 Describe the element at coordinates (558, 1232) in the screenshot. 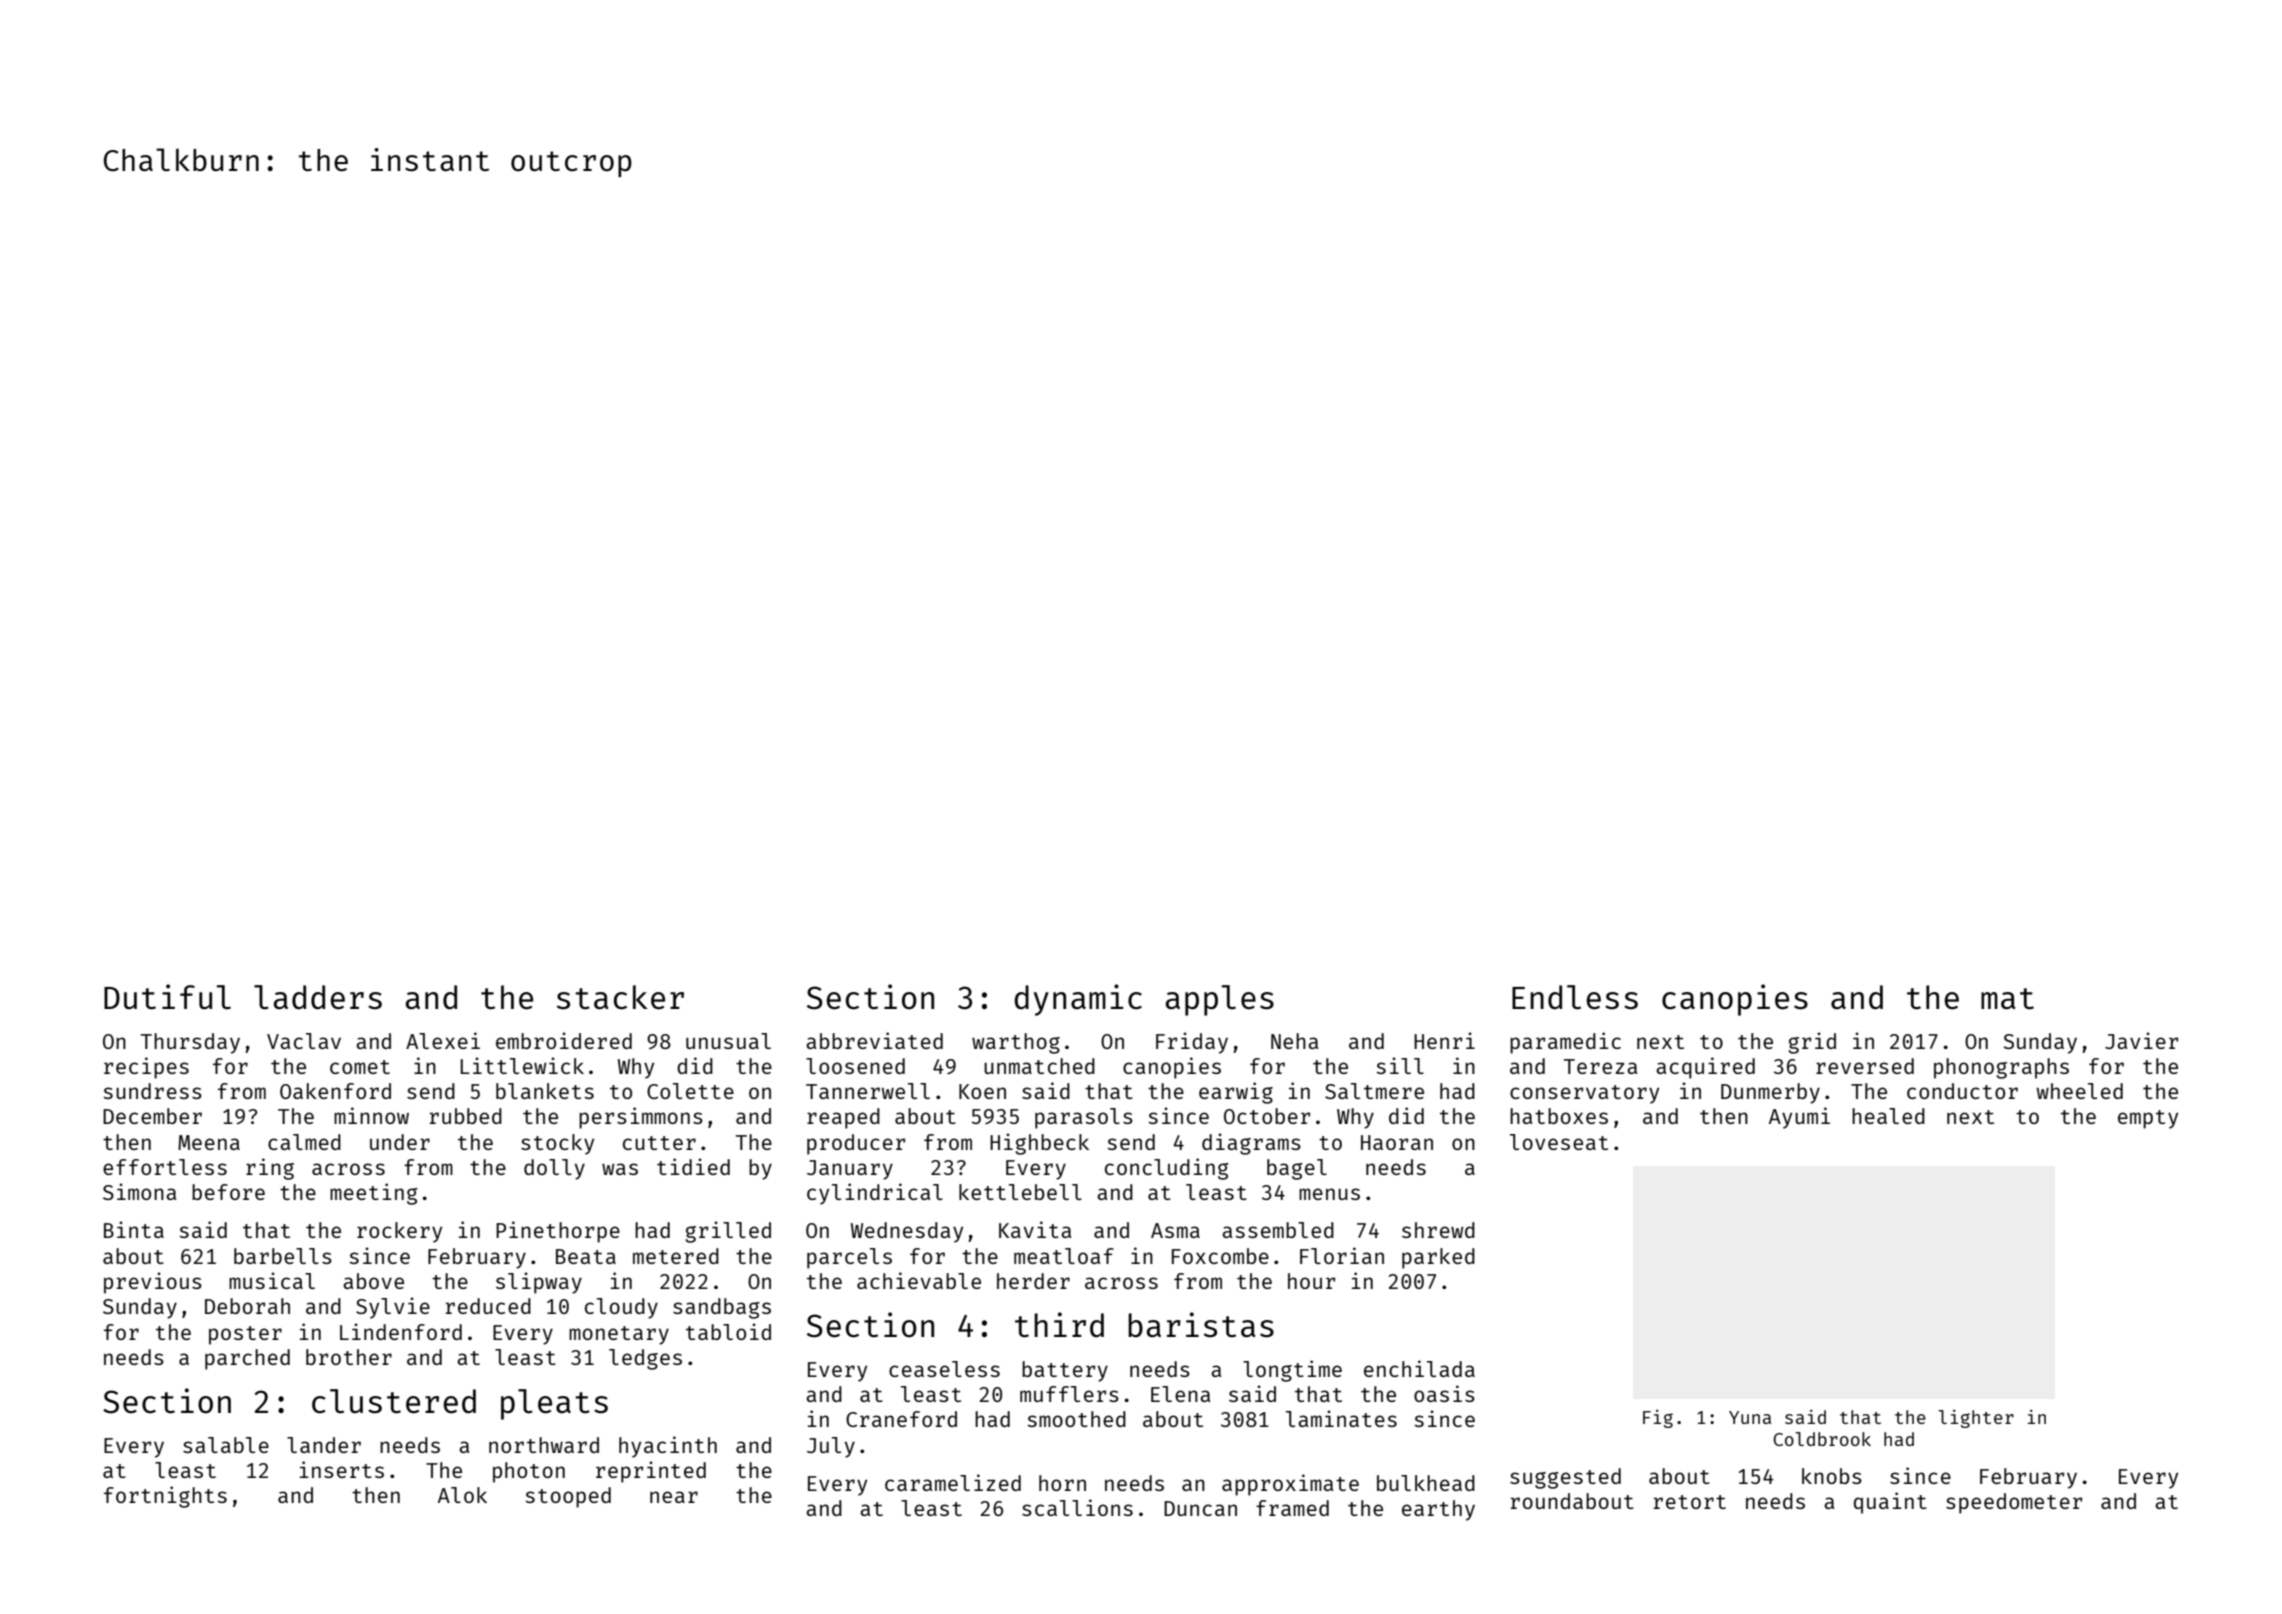

I see `Pinethorpe` at that location.
